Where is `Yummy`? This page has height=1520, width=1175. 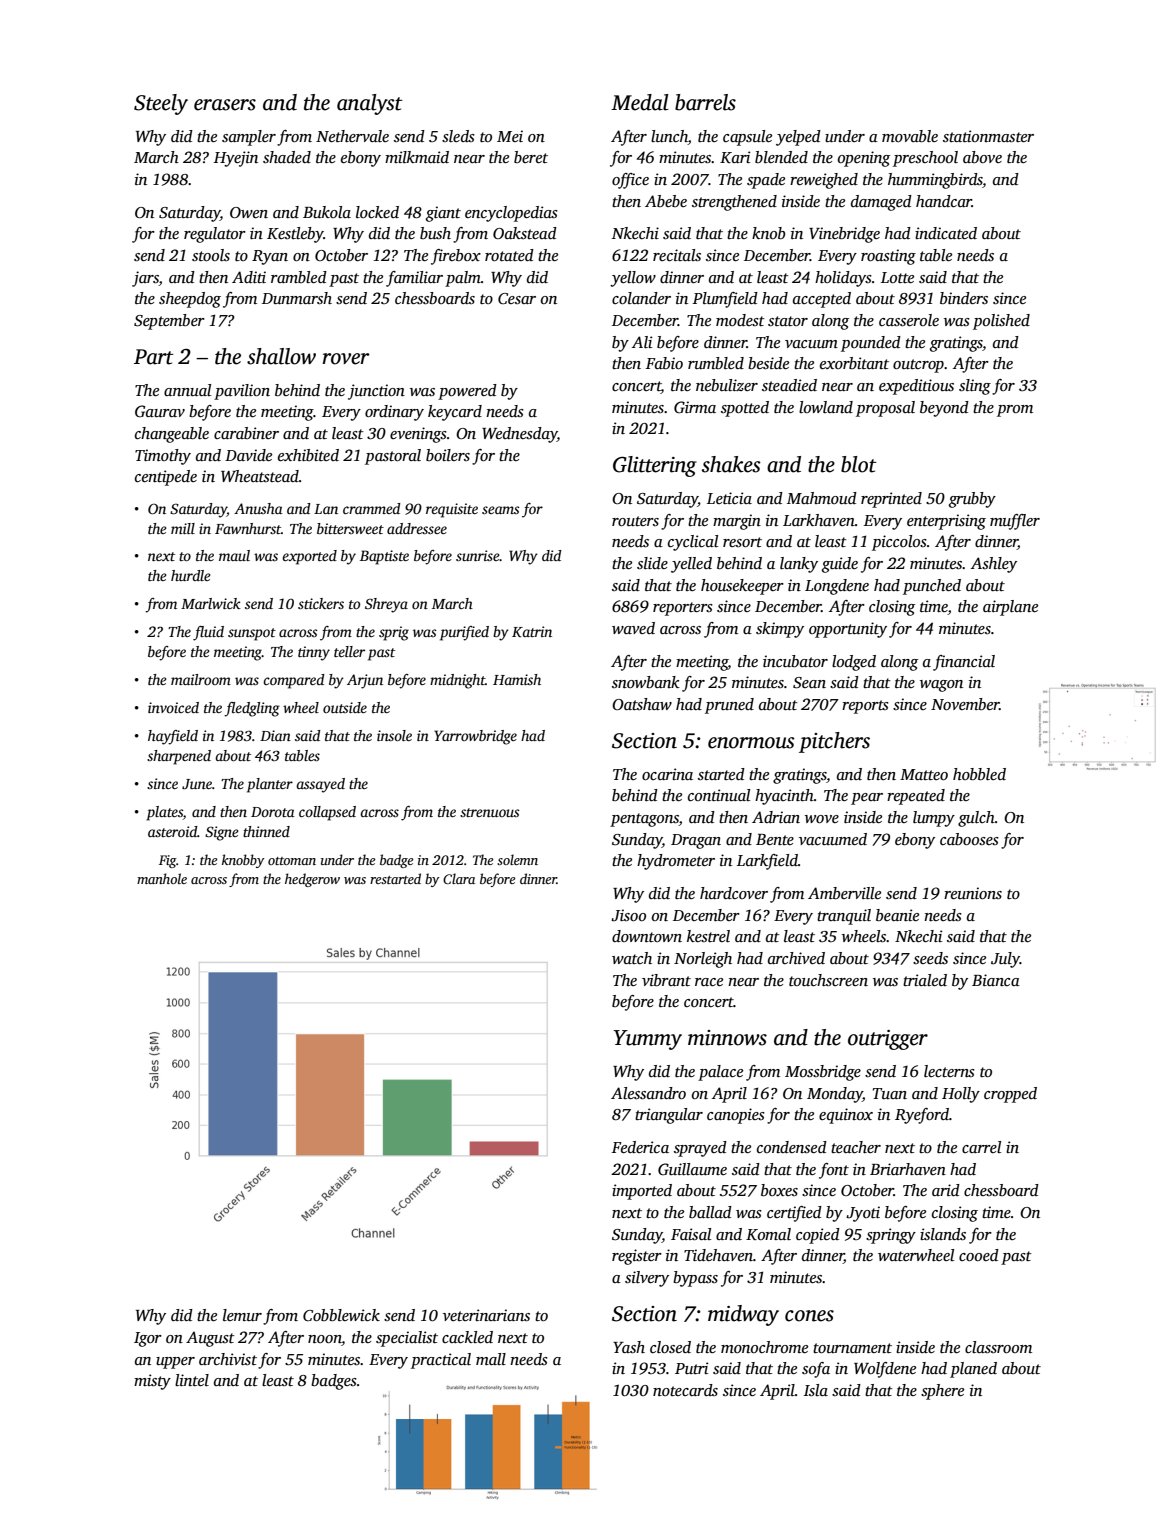
Yummy is located at coordinates (648, 1040).
